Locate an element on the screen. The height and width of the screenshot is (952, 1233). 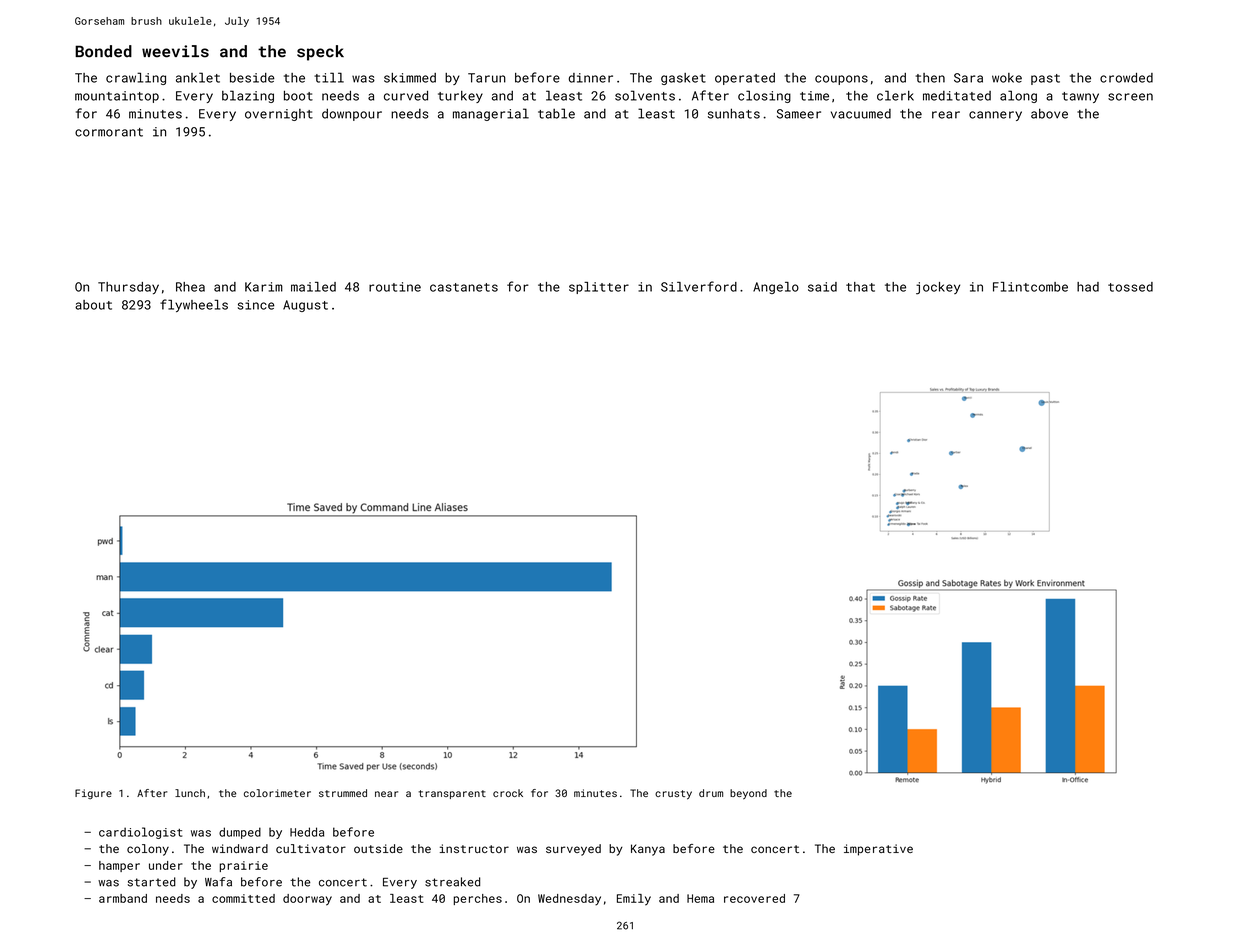
table is located at coordinates (556, 113).
